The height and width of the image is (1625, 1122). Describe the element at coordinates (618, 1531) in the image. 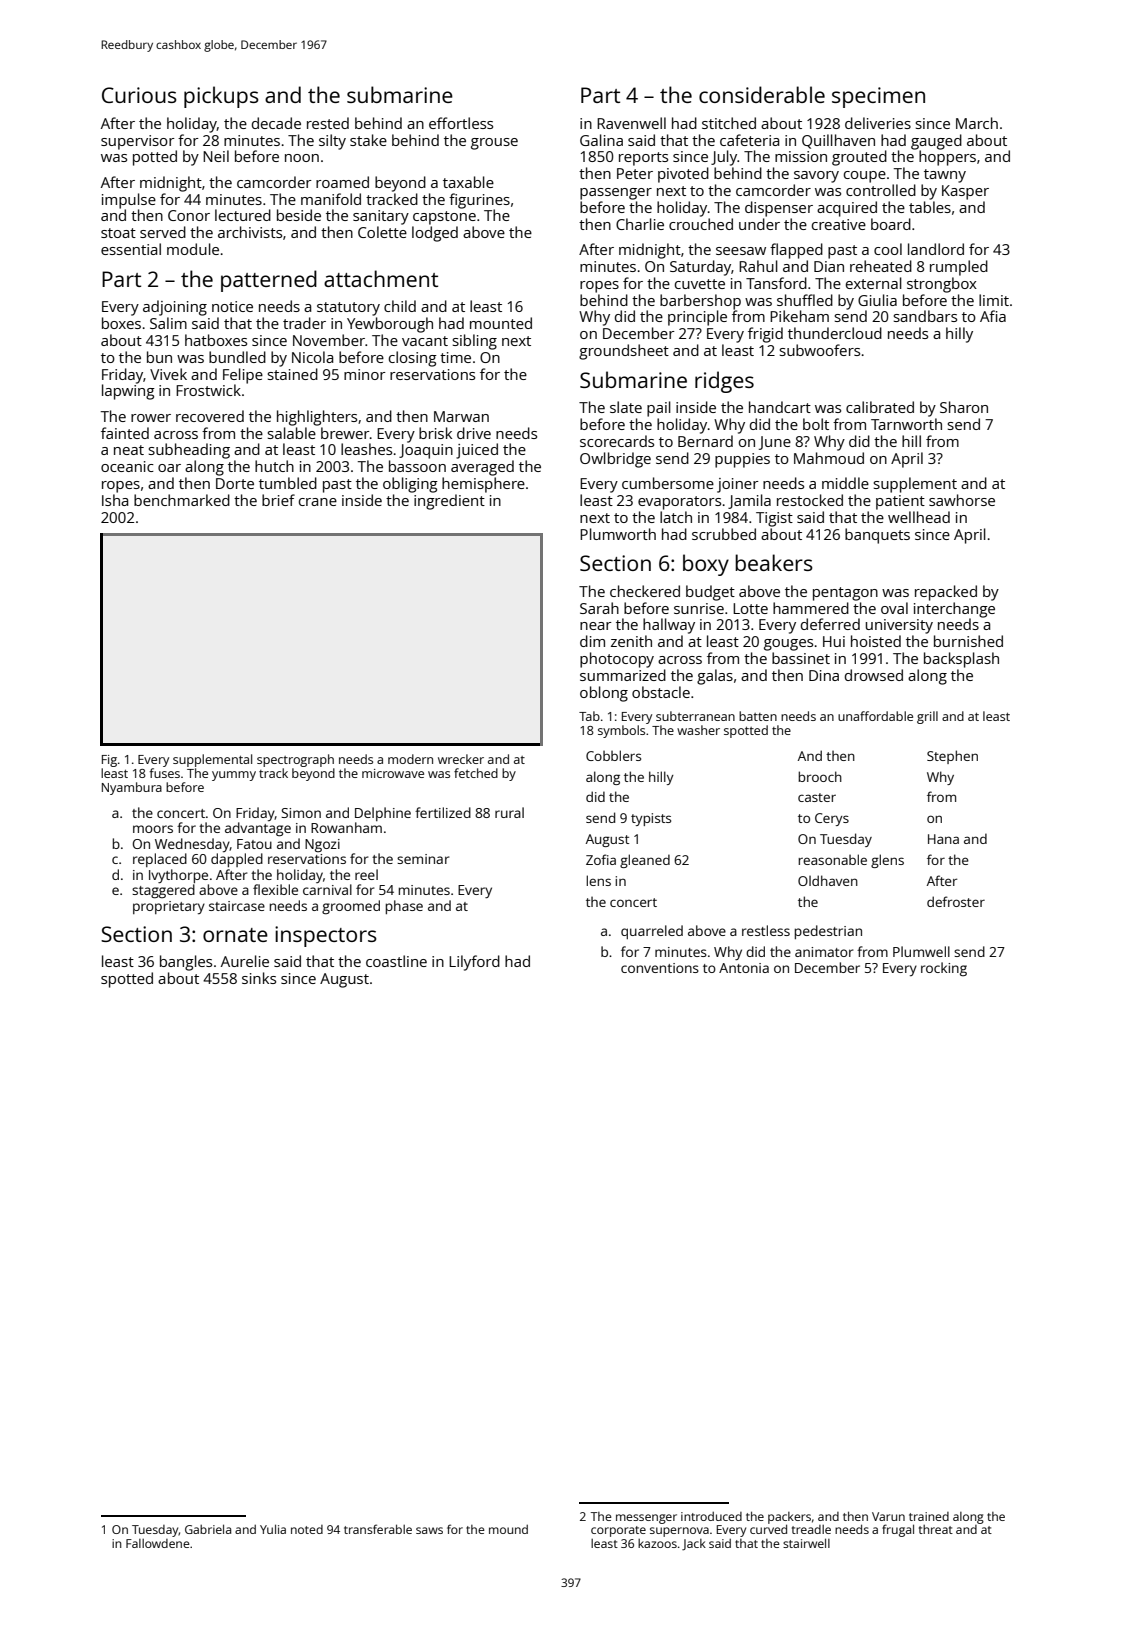

I see `corporate` at that location.
